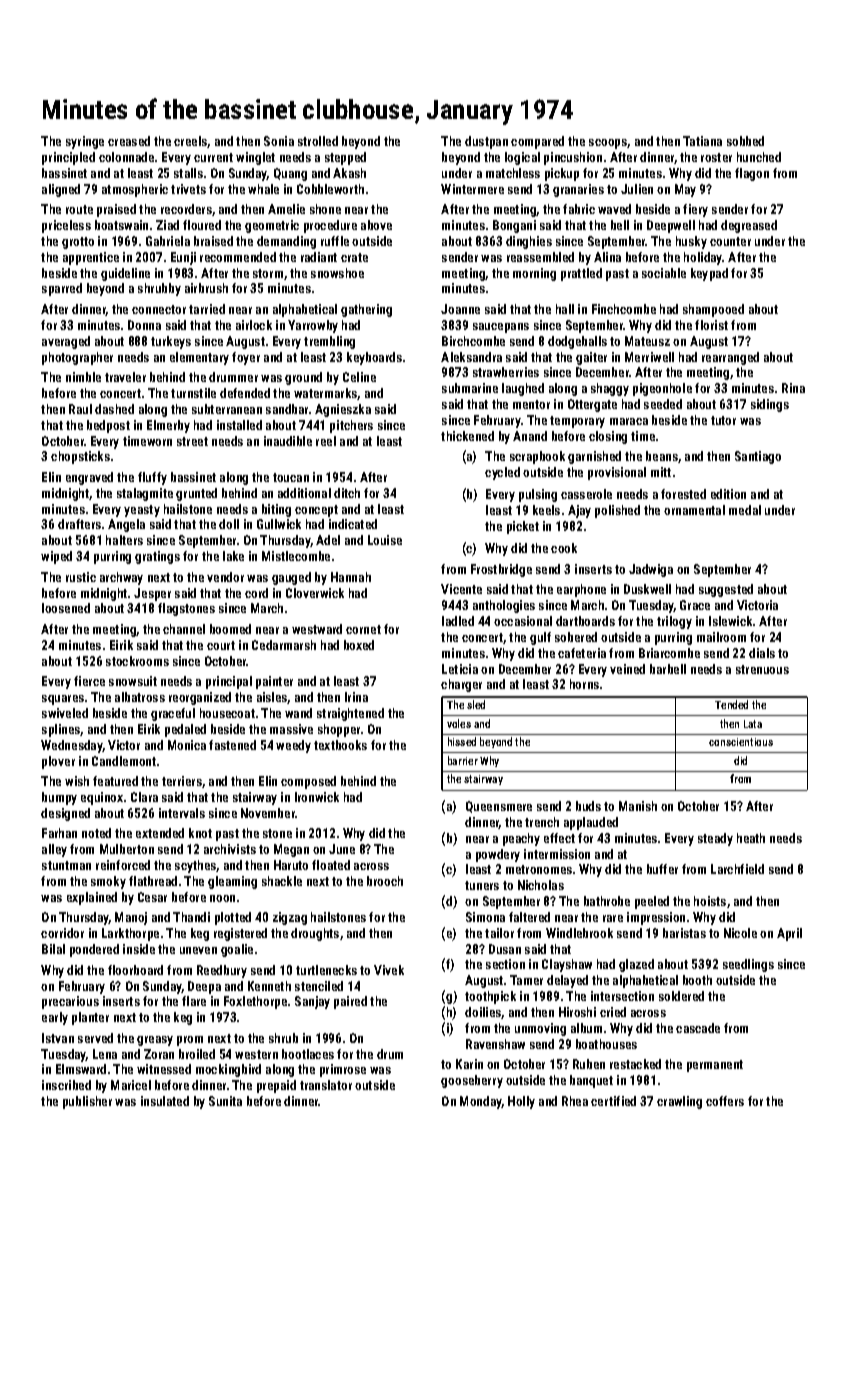 This screenshot has width=849, height=1400. Describe the element at coordinates (232, 745) in the screenshot. I see `fastened` at that location.
